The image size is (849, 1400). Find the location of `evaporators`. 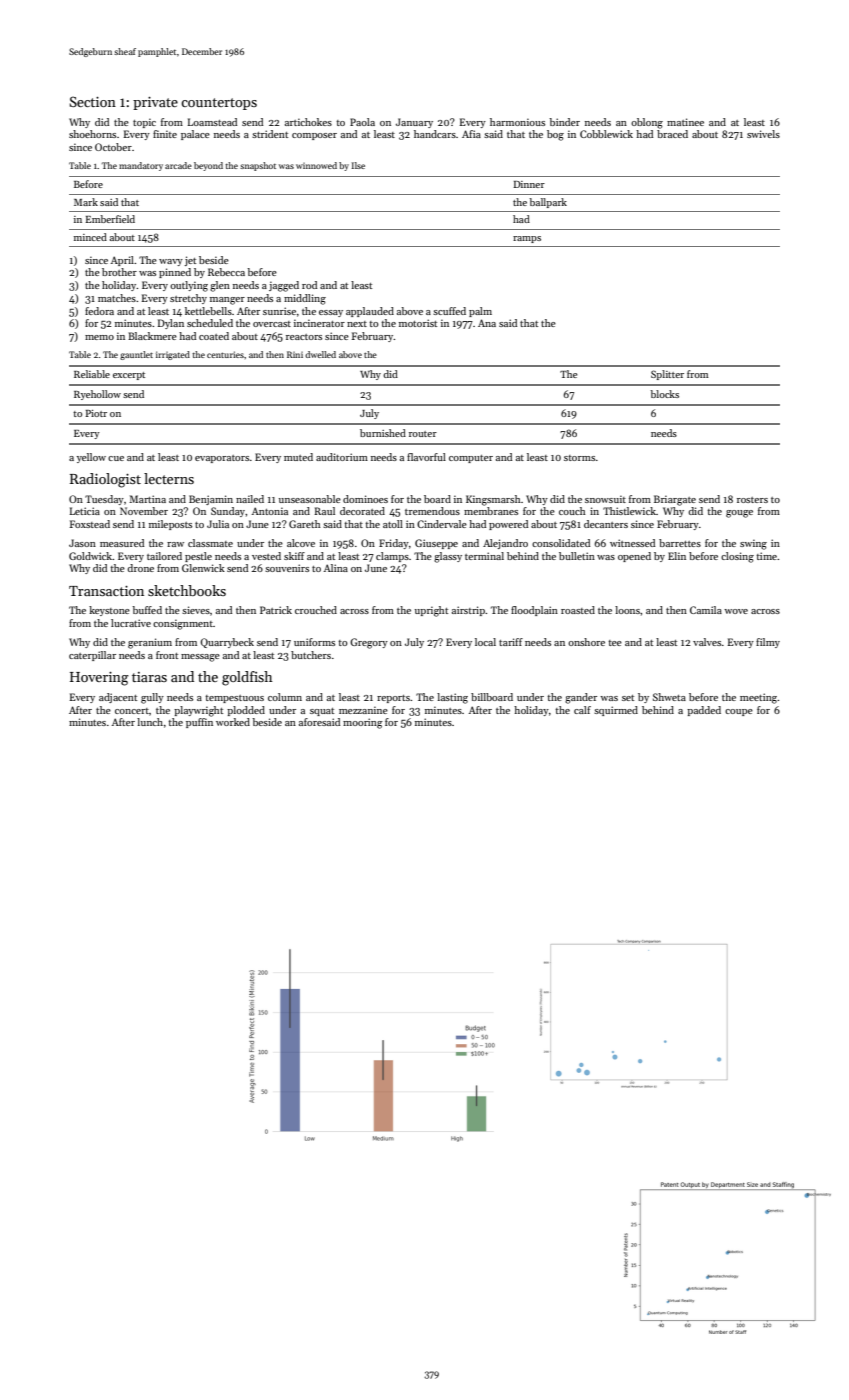

evaporators is located at coordinates (222, 459).
